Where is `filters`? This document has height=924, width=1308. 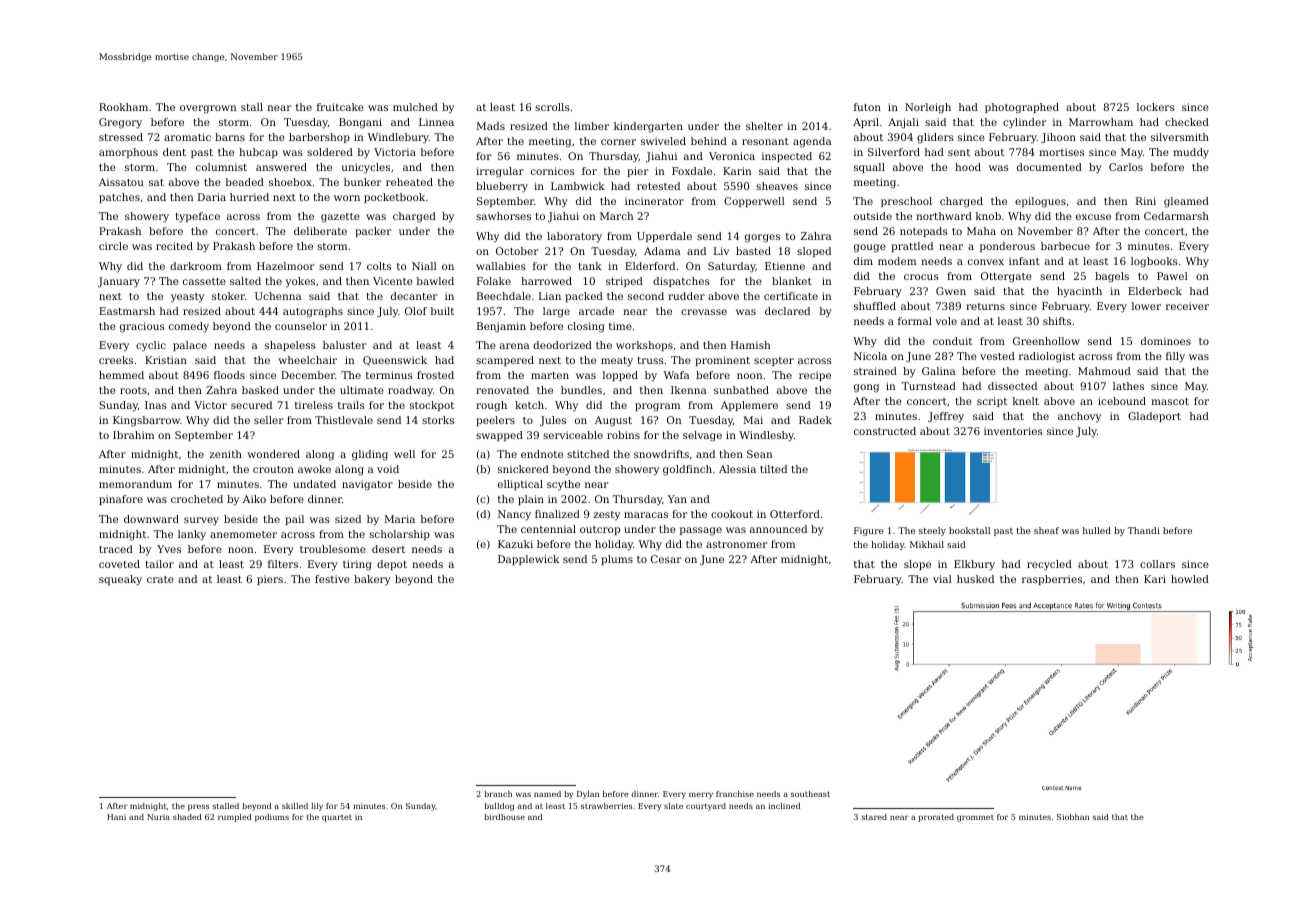
filters is located at coordinates (283, 564).
